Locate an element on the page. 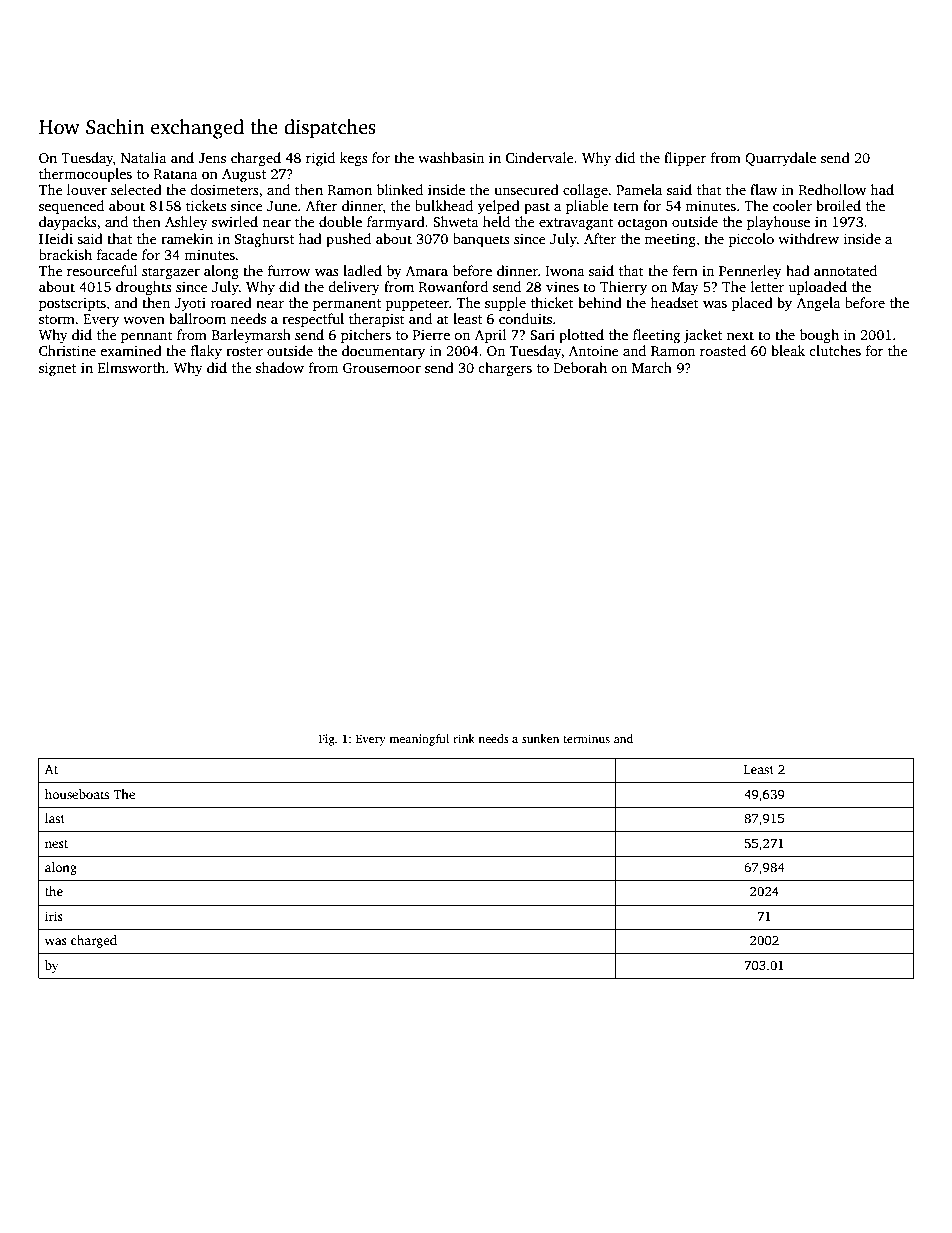 The height and width of the image is (1233, 952). Jens is located at coordinates (212, 158).
